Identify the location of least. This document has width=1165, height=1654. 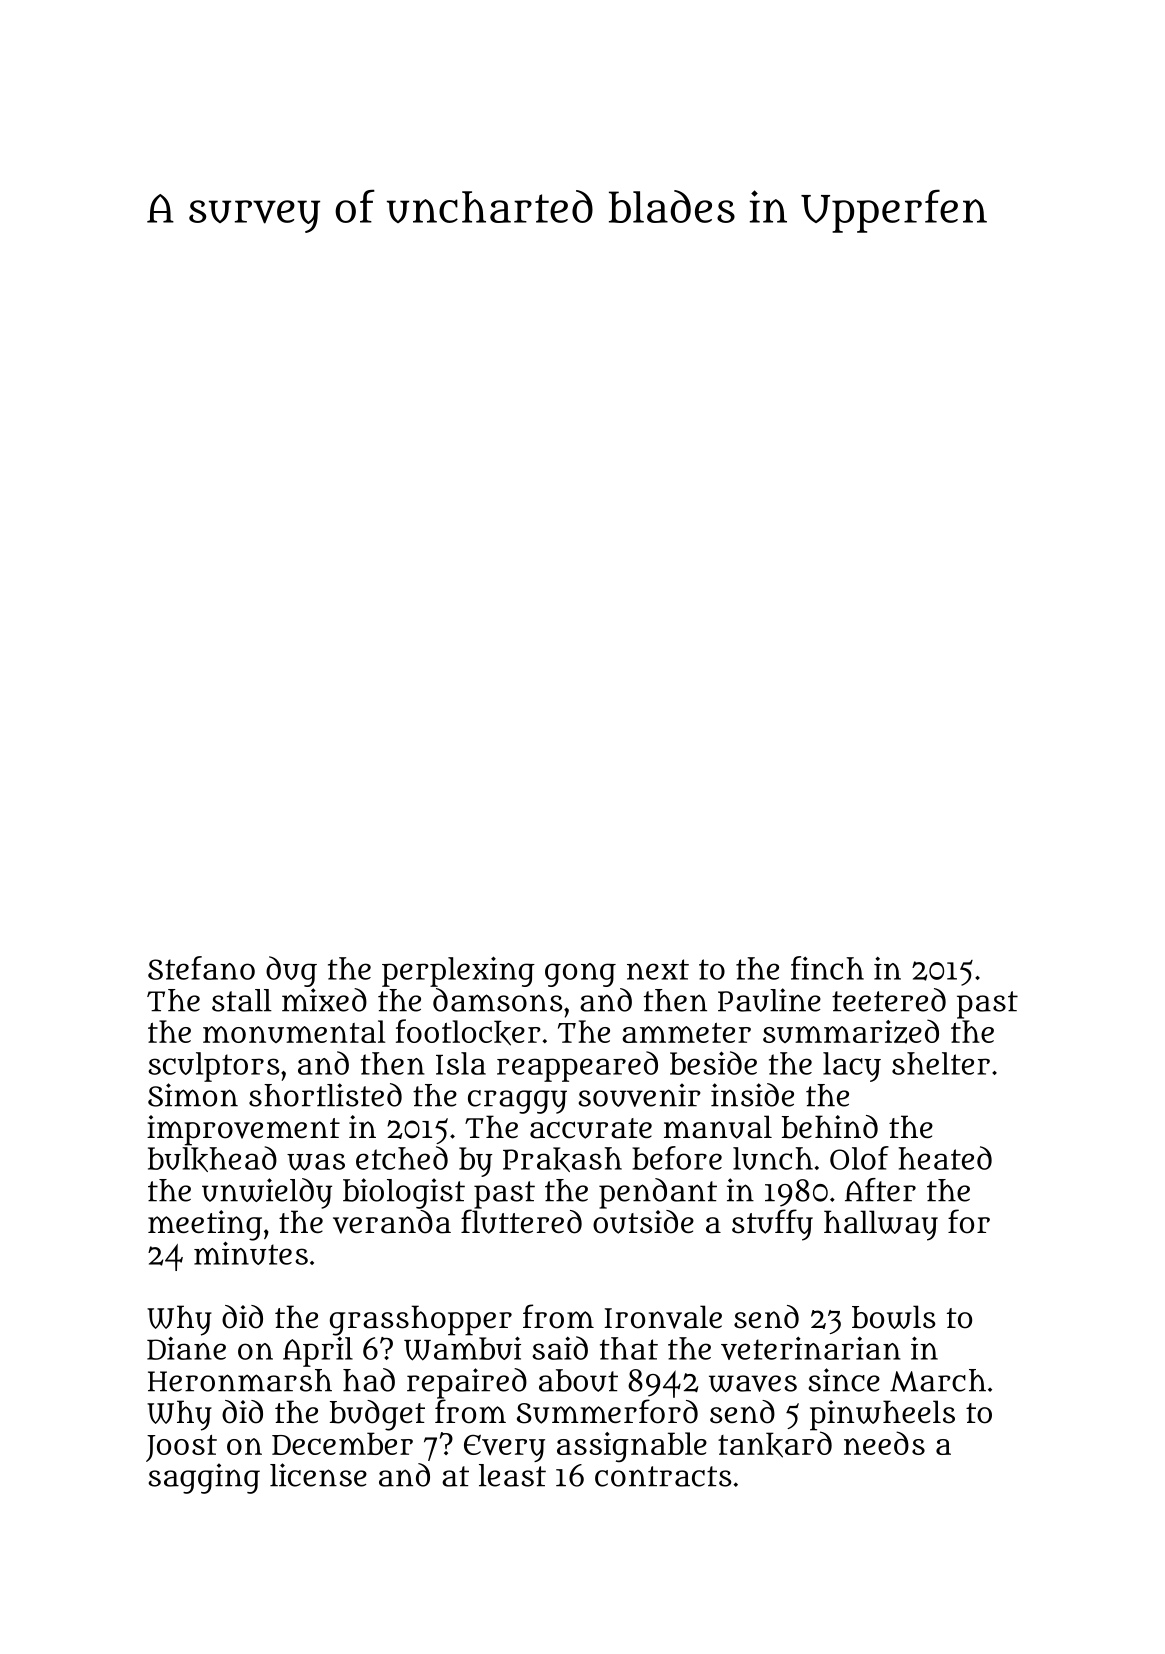
(512, 1475).
